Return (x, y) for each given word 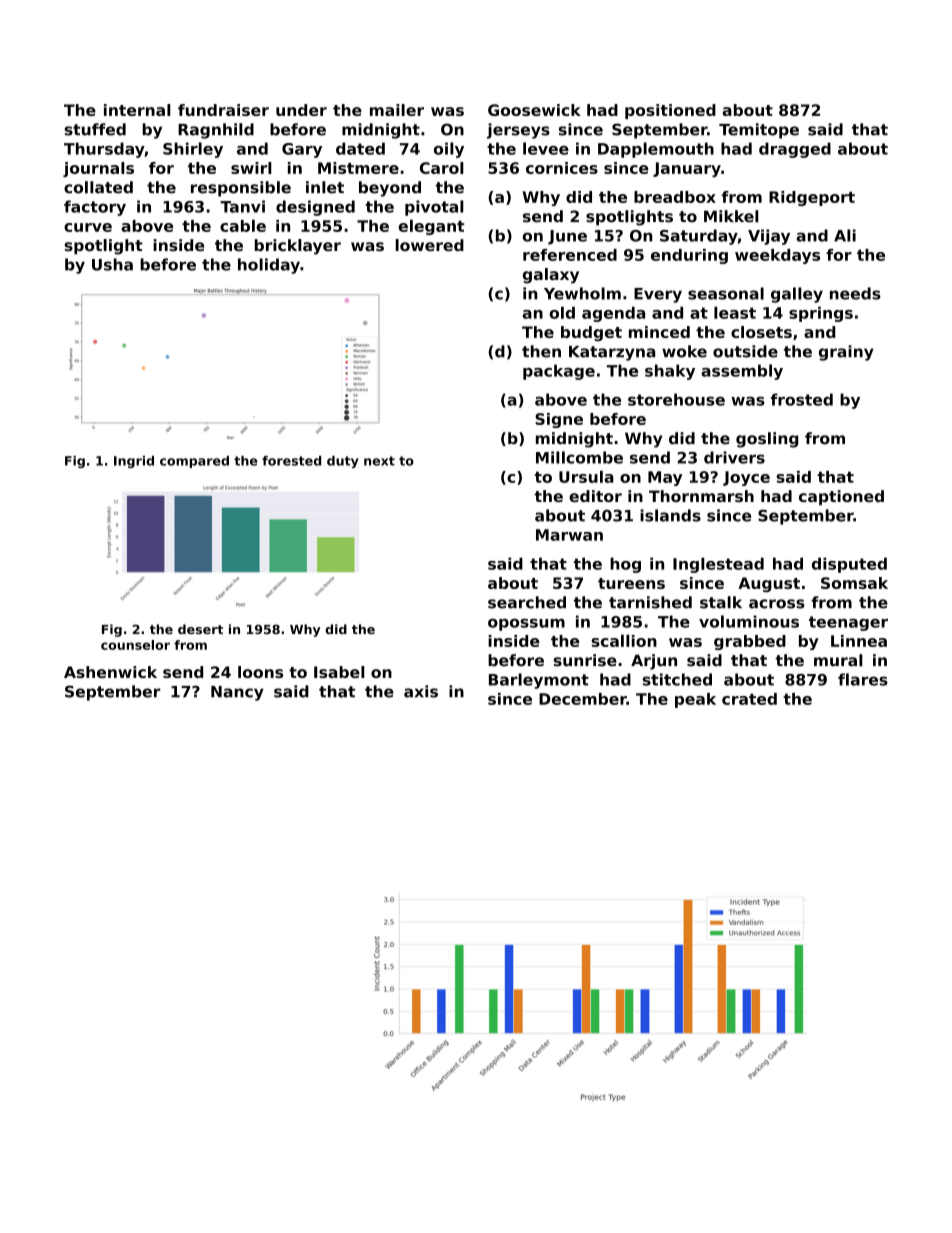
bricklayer (298, 247)
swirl (251, 168)
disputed (849, 565)
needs (855, 293)
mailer (397, 110)
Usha (112, 264)
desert (200, 629)
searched (527, 602)
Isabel (339, 672)
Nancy (237, 693)
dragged (795, 150)
